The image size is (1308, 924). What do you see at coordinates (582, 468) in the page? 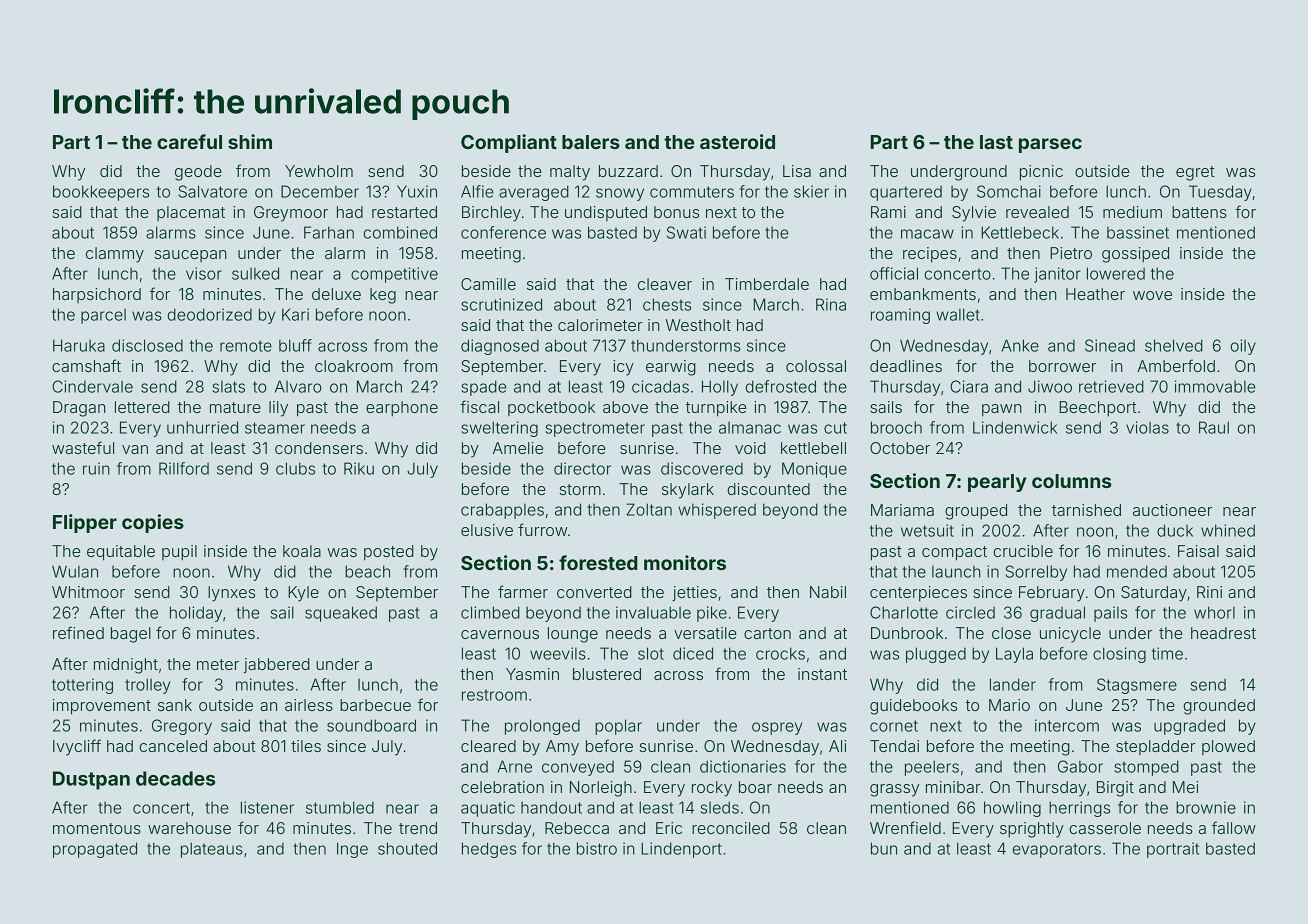
I see `director` at bounding box center [582, 468].
